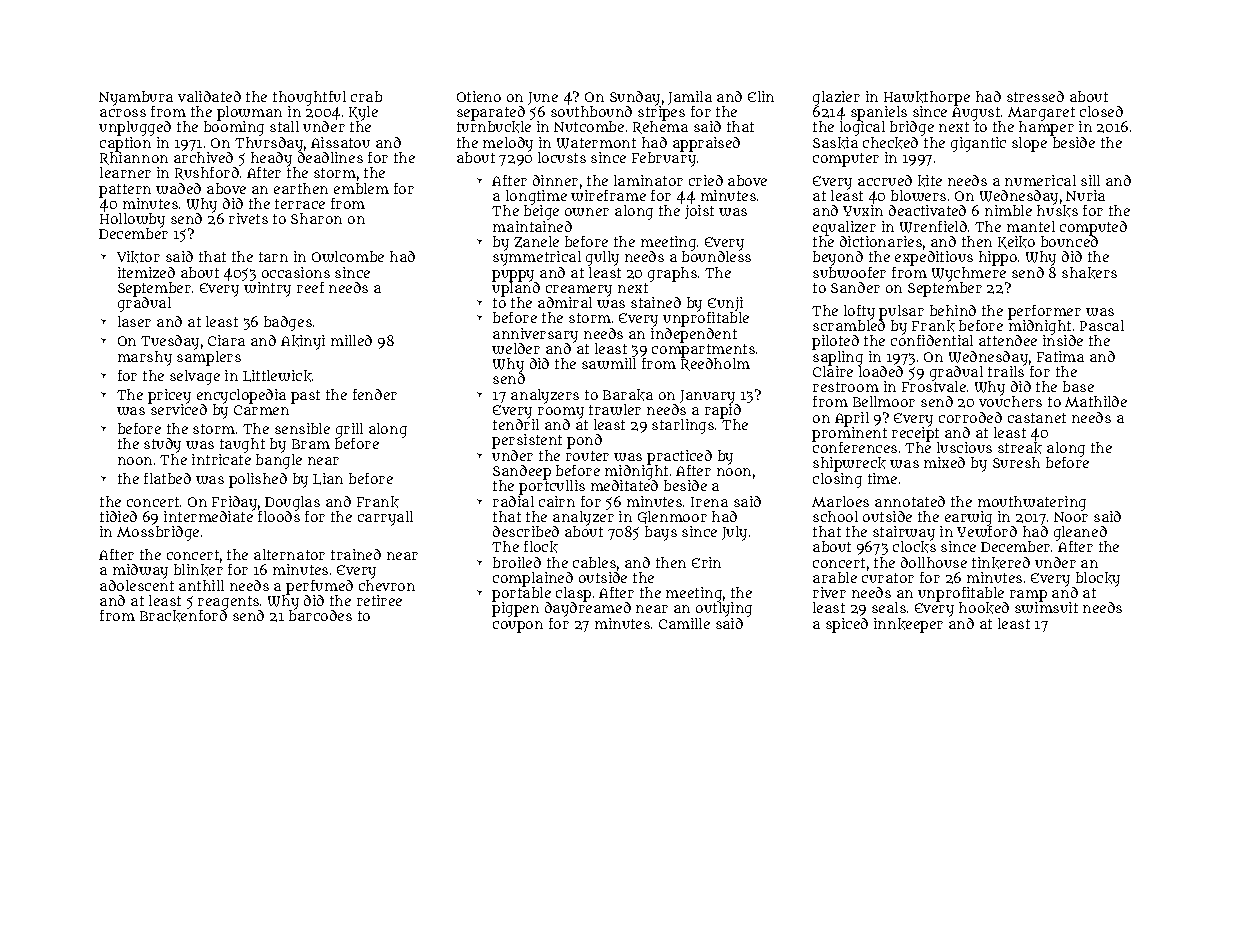  Describe the element at coordinates (273, 257) in the document. I see `tarn` at that location.
